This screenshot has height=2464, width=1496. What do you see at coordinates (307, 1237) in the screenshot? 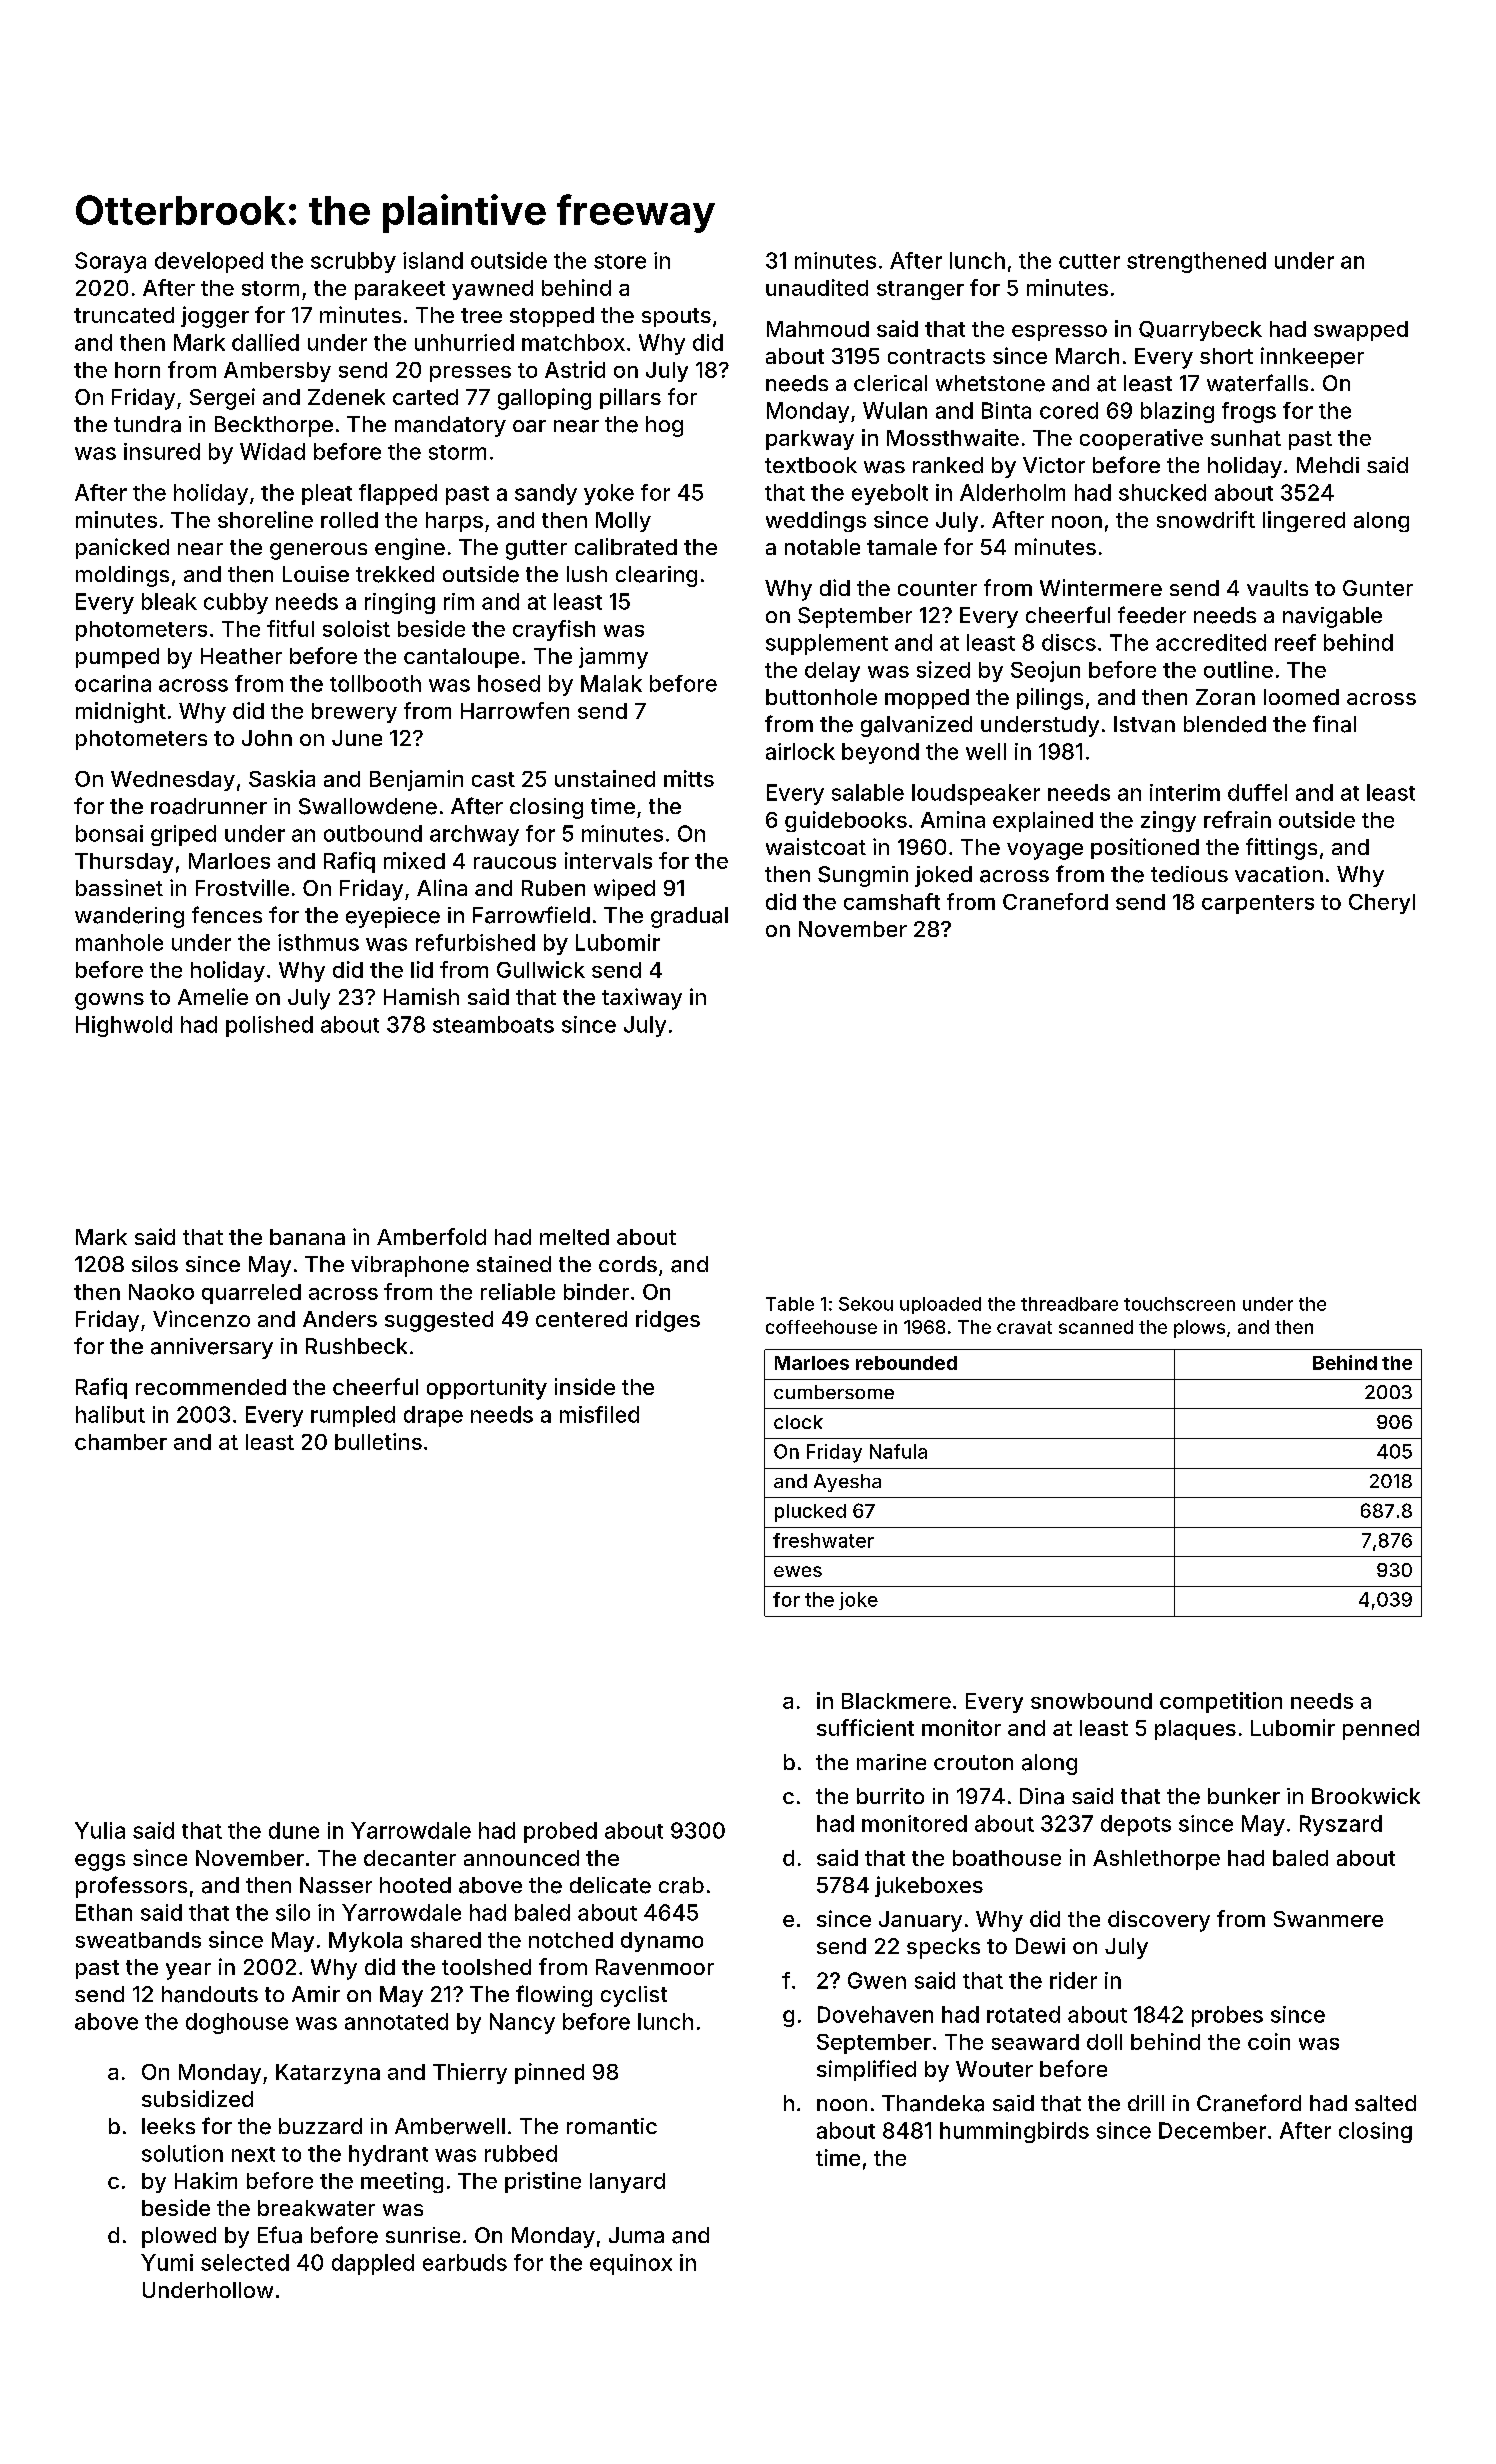
I see `banana` at bounding box center [307, 1237].
